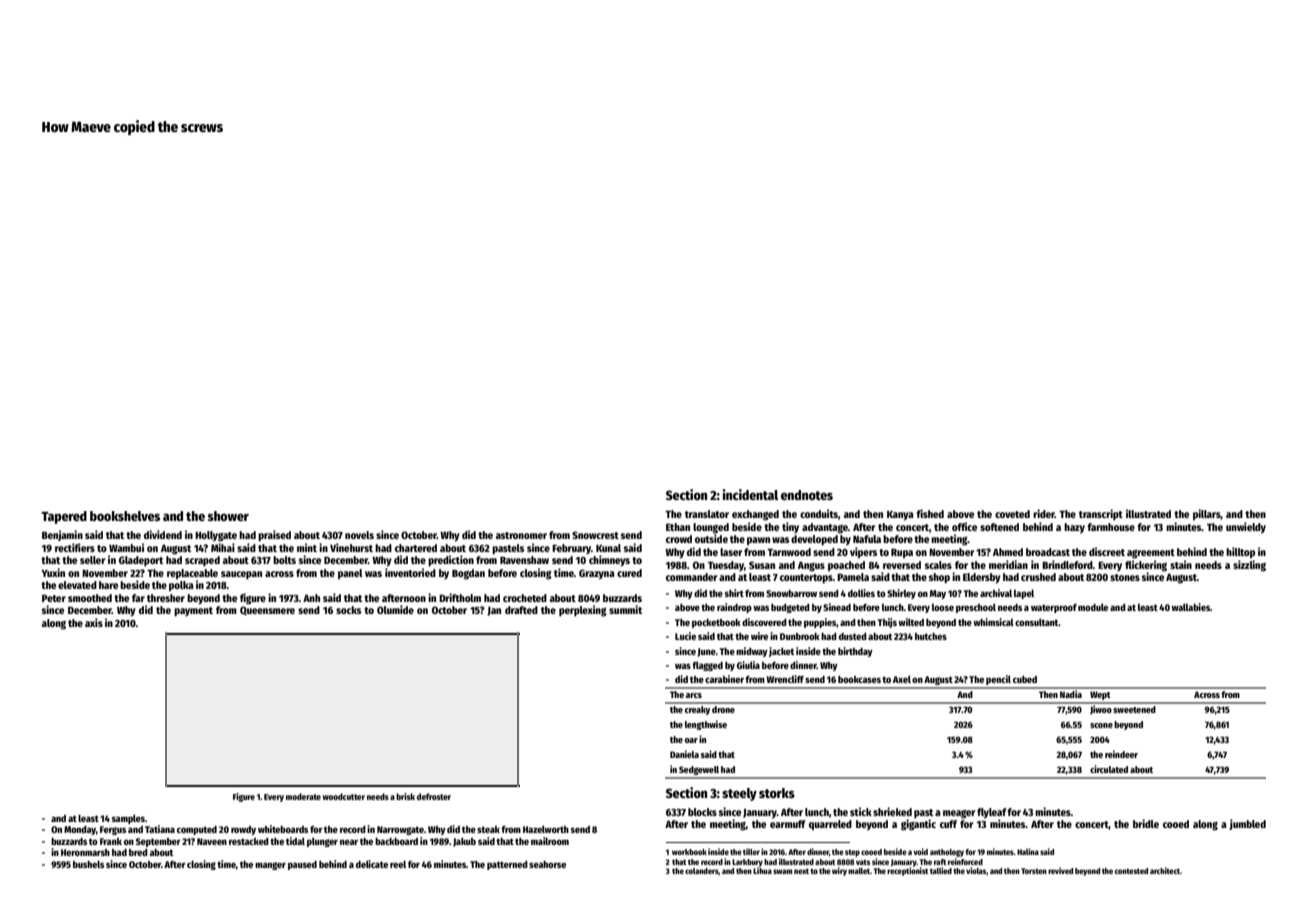 The width and height of the document is (1308, 924). I want to click on moderate, so click(303, 796).
